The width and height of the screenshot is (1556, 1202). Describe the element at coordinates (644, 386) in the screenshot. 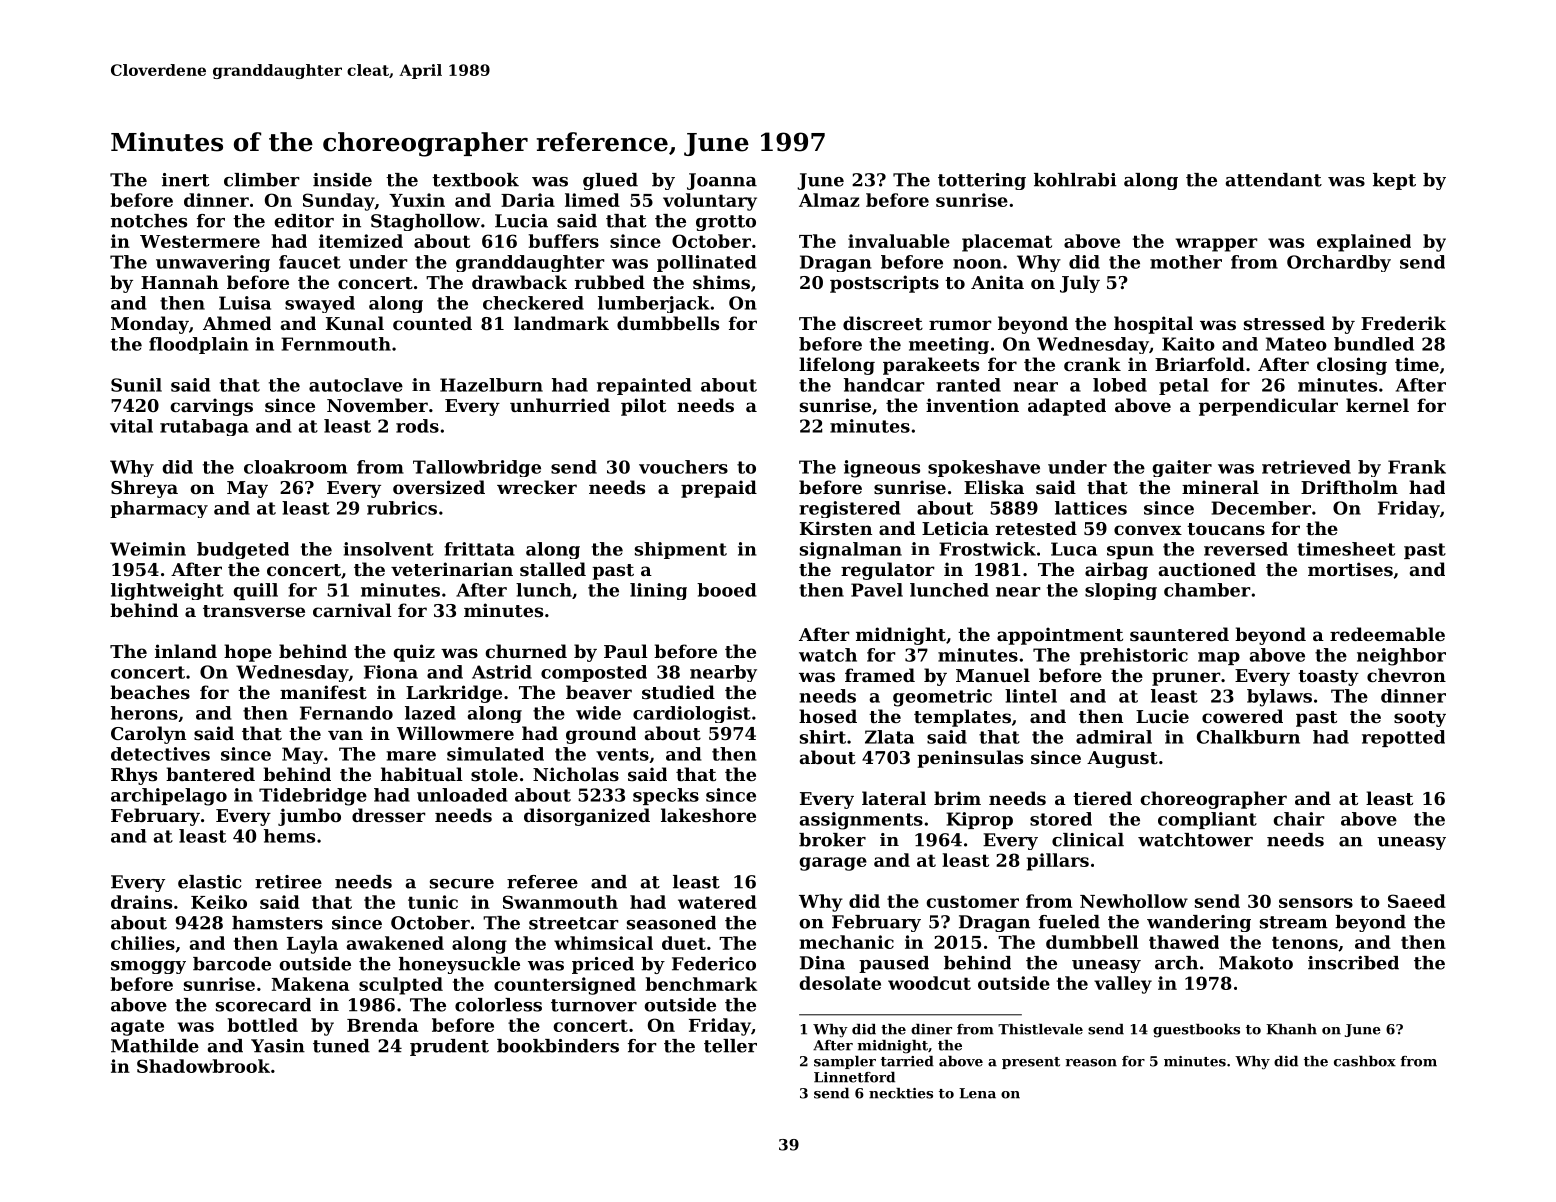

I see `repainted` at that location.
